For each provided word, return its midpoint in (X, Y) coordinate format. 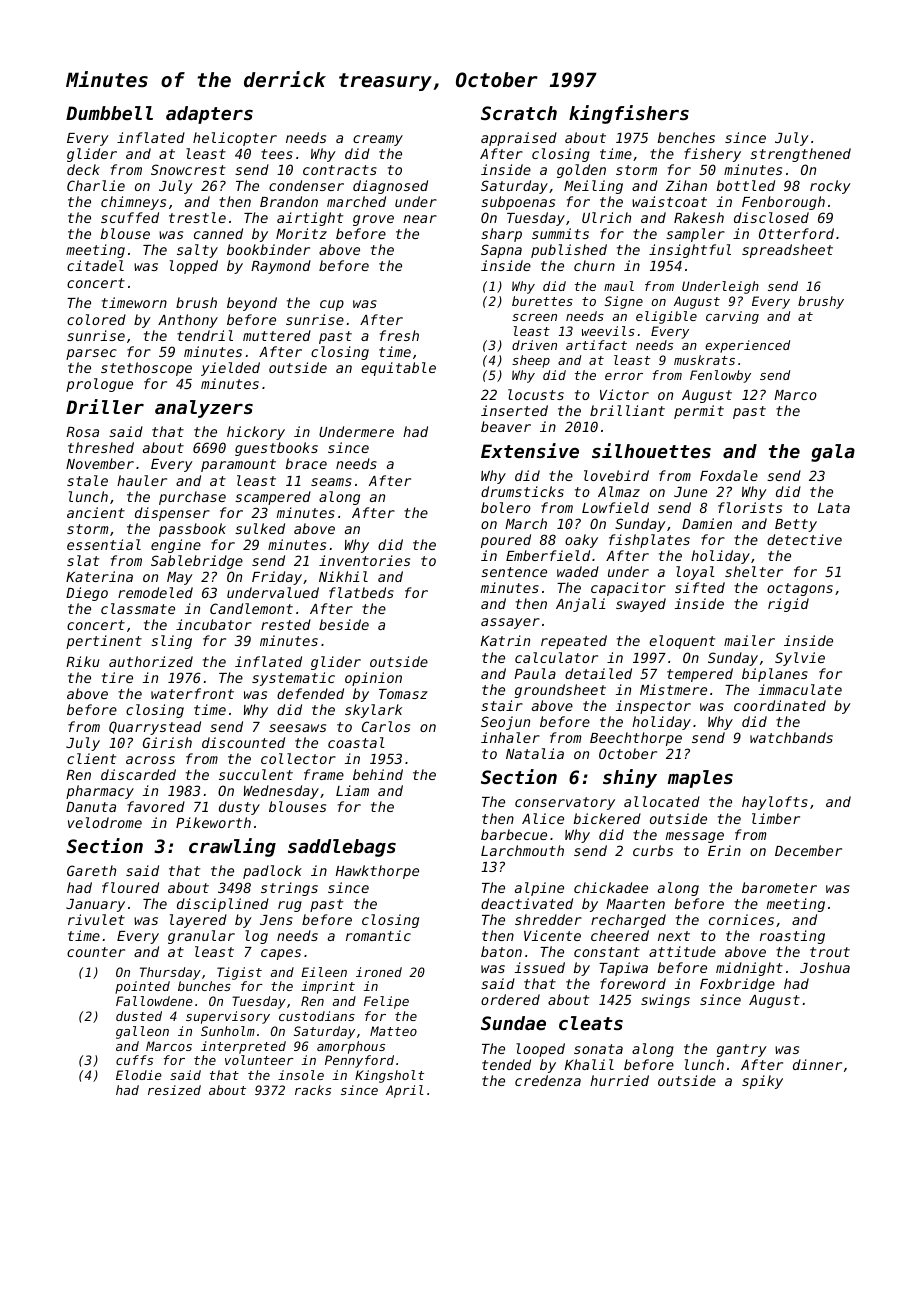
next (674, 936)
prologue (99, 385)
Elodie (139, 1075)
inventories (364, 560)
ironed (379, 972)
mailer (749, 640)
